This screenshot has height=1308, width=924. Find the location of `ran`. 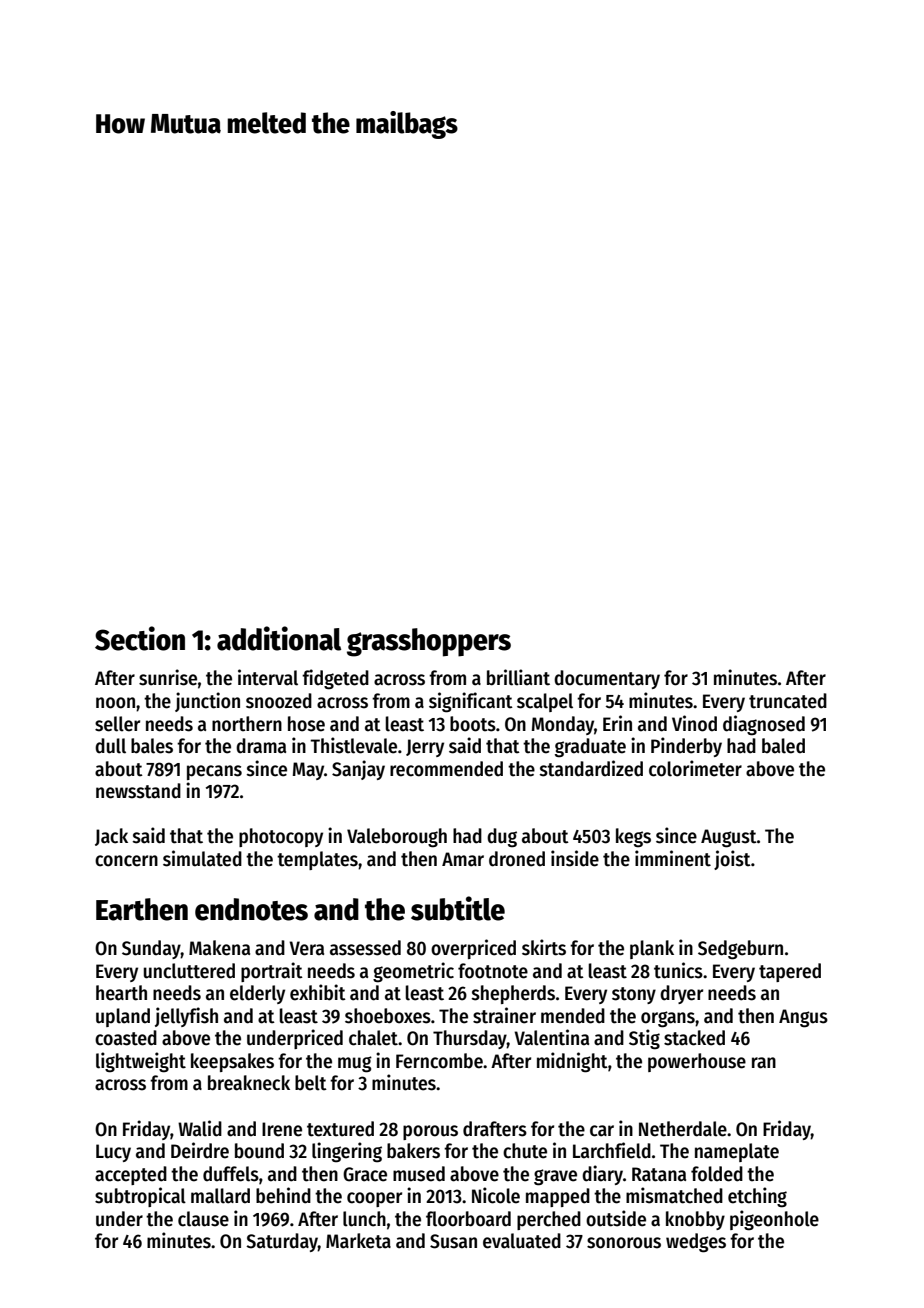

ran is located at coordinates (764, 1063).
